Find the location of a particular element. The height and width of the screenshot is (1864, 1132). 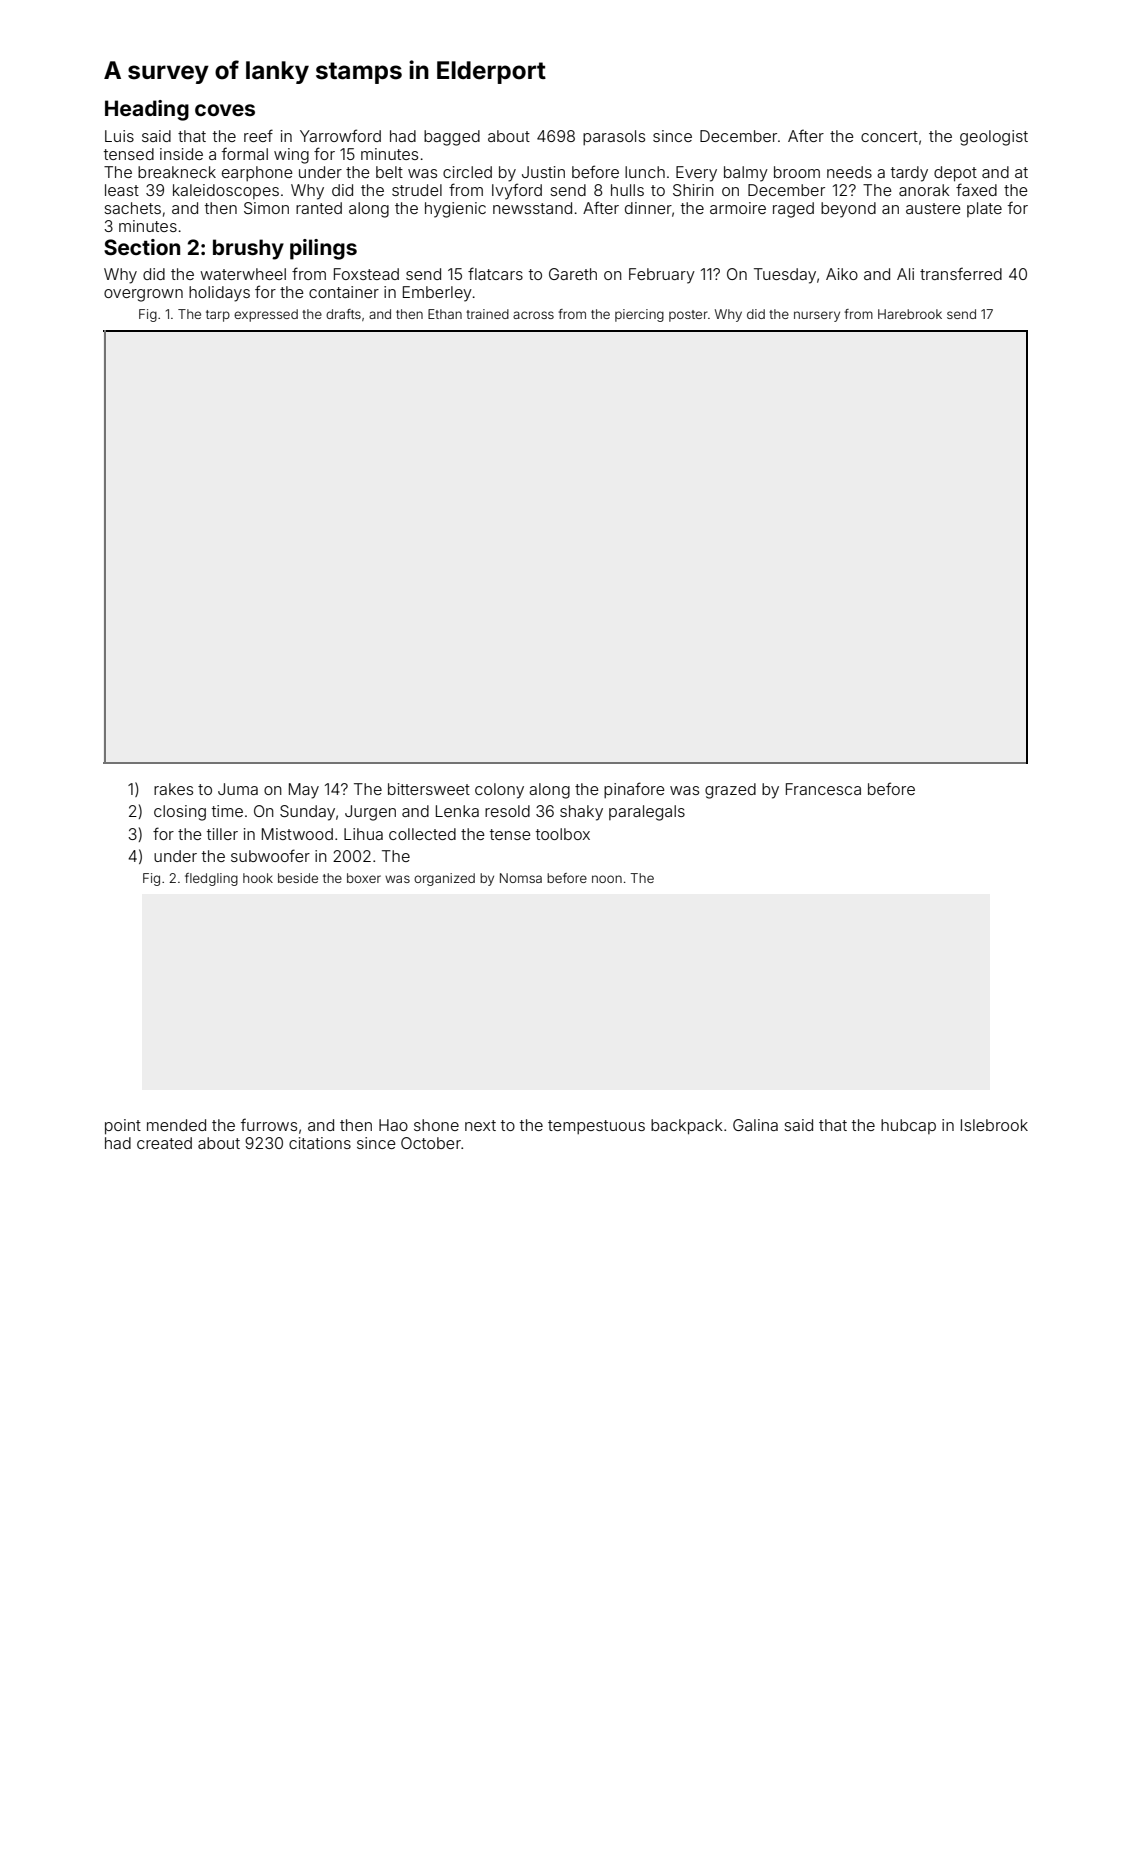

grazed is located at coordinates (730, 791).
